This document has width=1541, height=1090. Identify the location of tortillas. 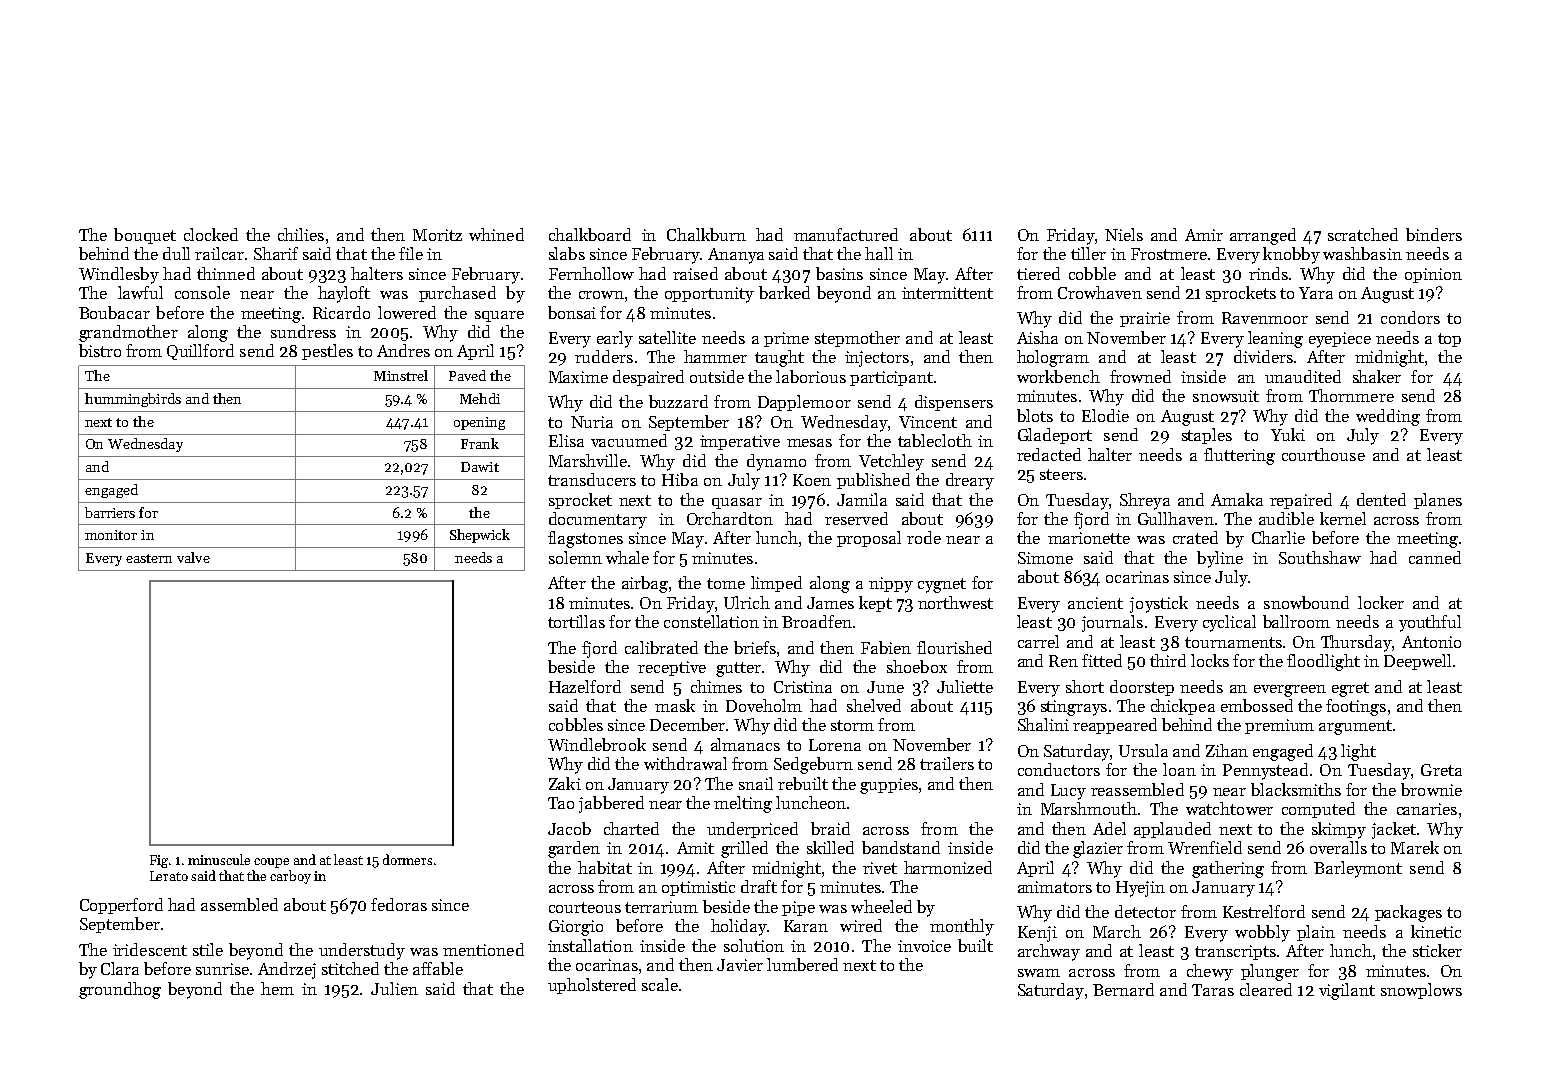
(576, 621).
